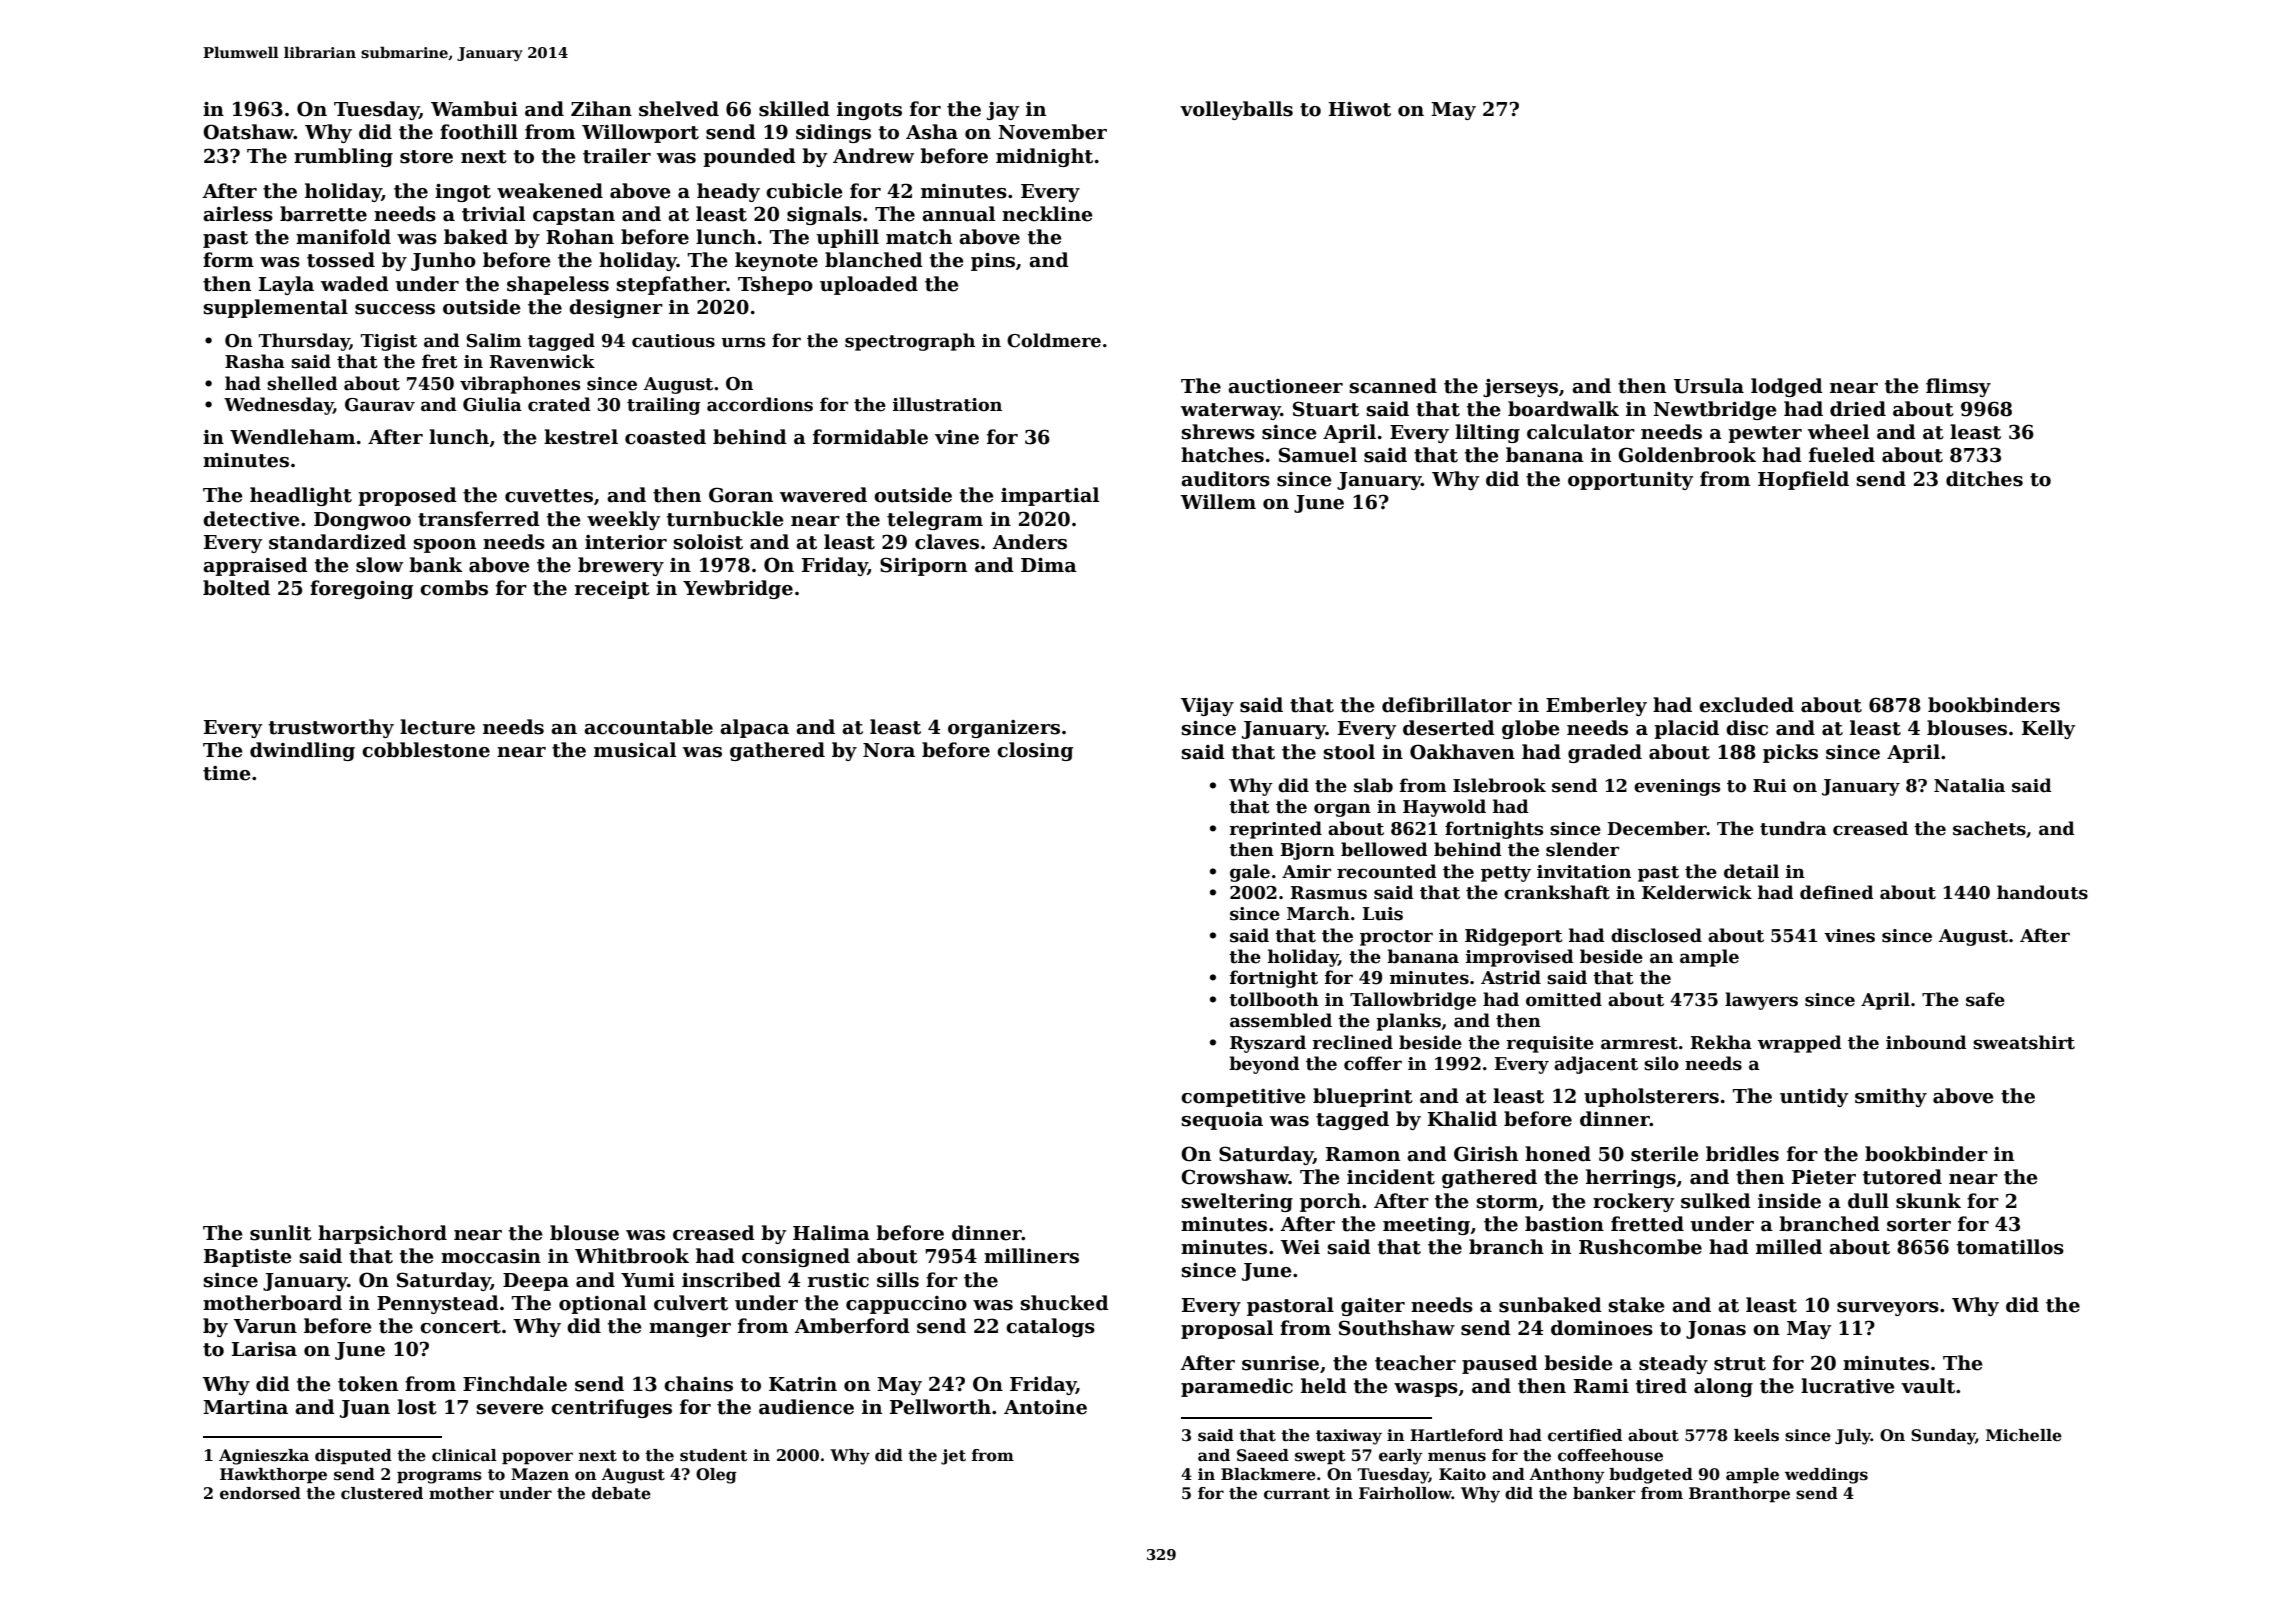 The image size is (2292, 1620). What do you see at coordinates (612, 590) in the page?
I see `receipt` at bounding box center [612, 590].
